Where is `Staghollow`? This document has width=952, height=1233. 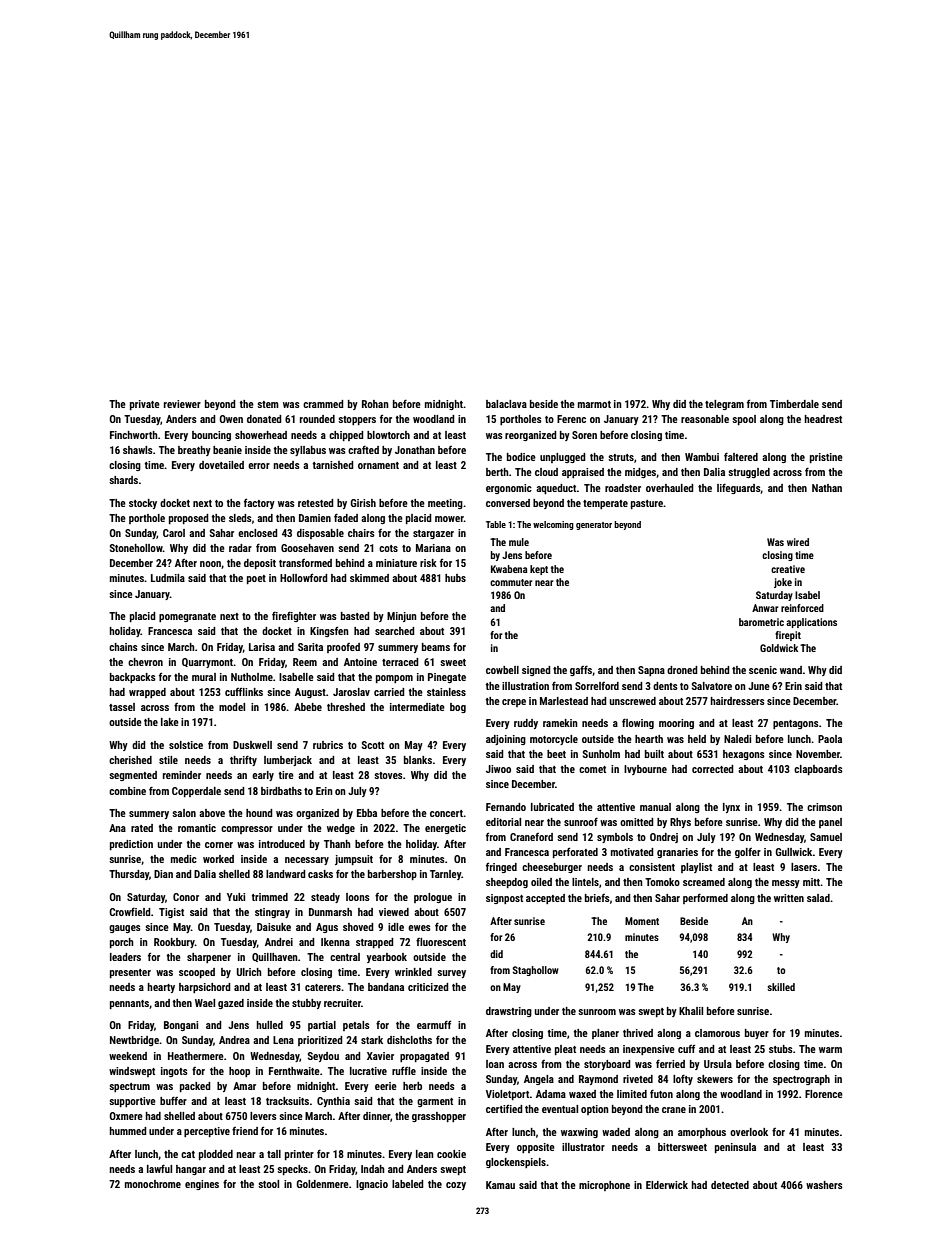
Staghollow is located at coordinates (535, 971).
